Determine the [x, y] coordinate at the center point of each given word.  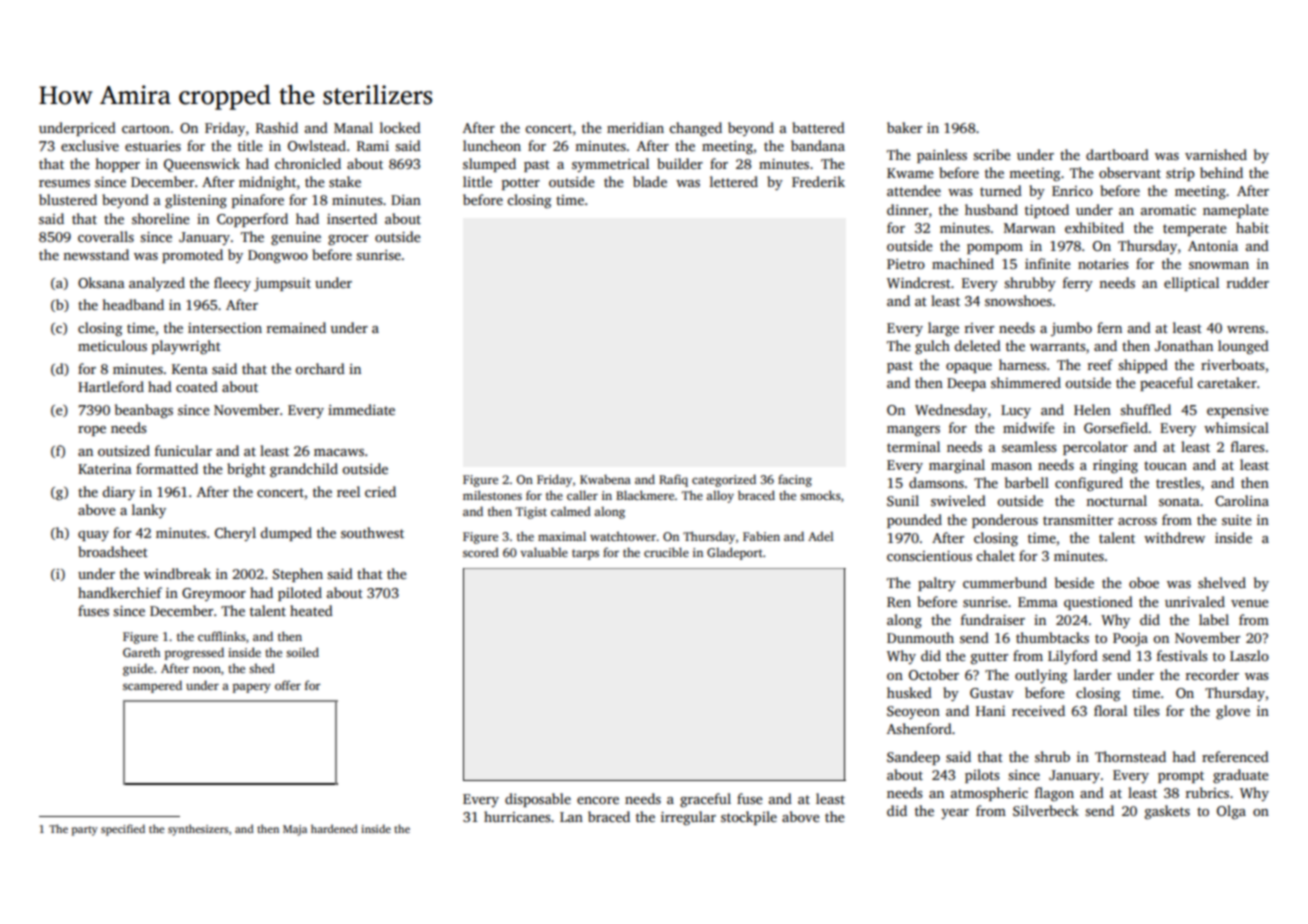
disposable [538, 800]
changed [695, 129]
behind [1221, 172]
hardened [334, 828]
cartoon [146, 128]
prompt [1181, 777]
